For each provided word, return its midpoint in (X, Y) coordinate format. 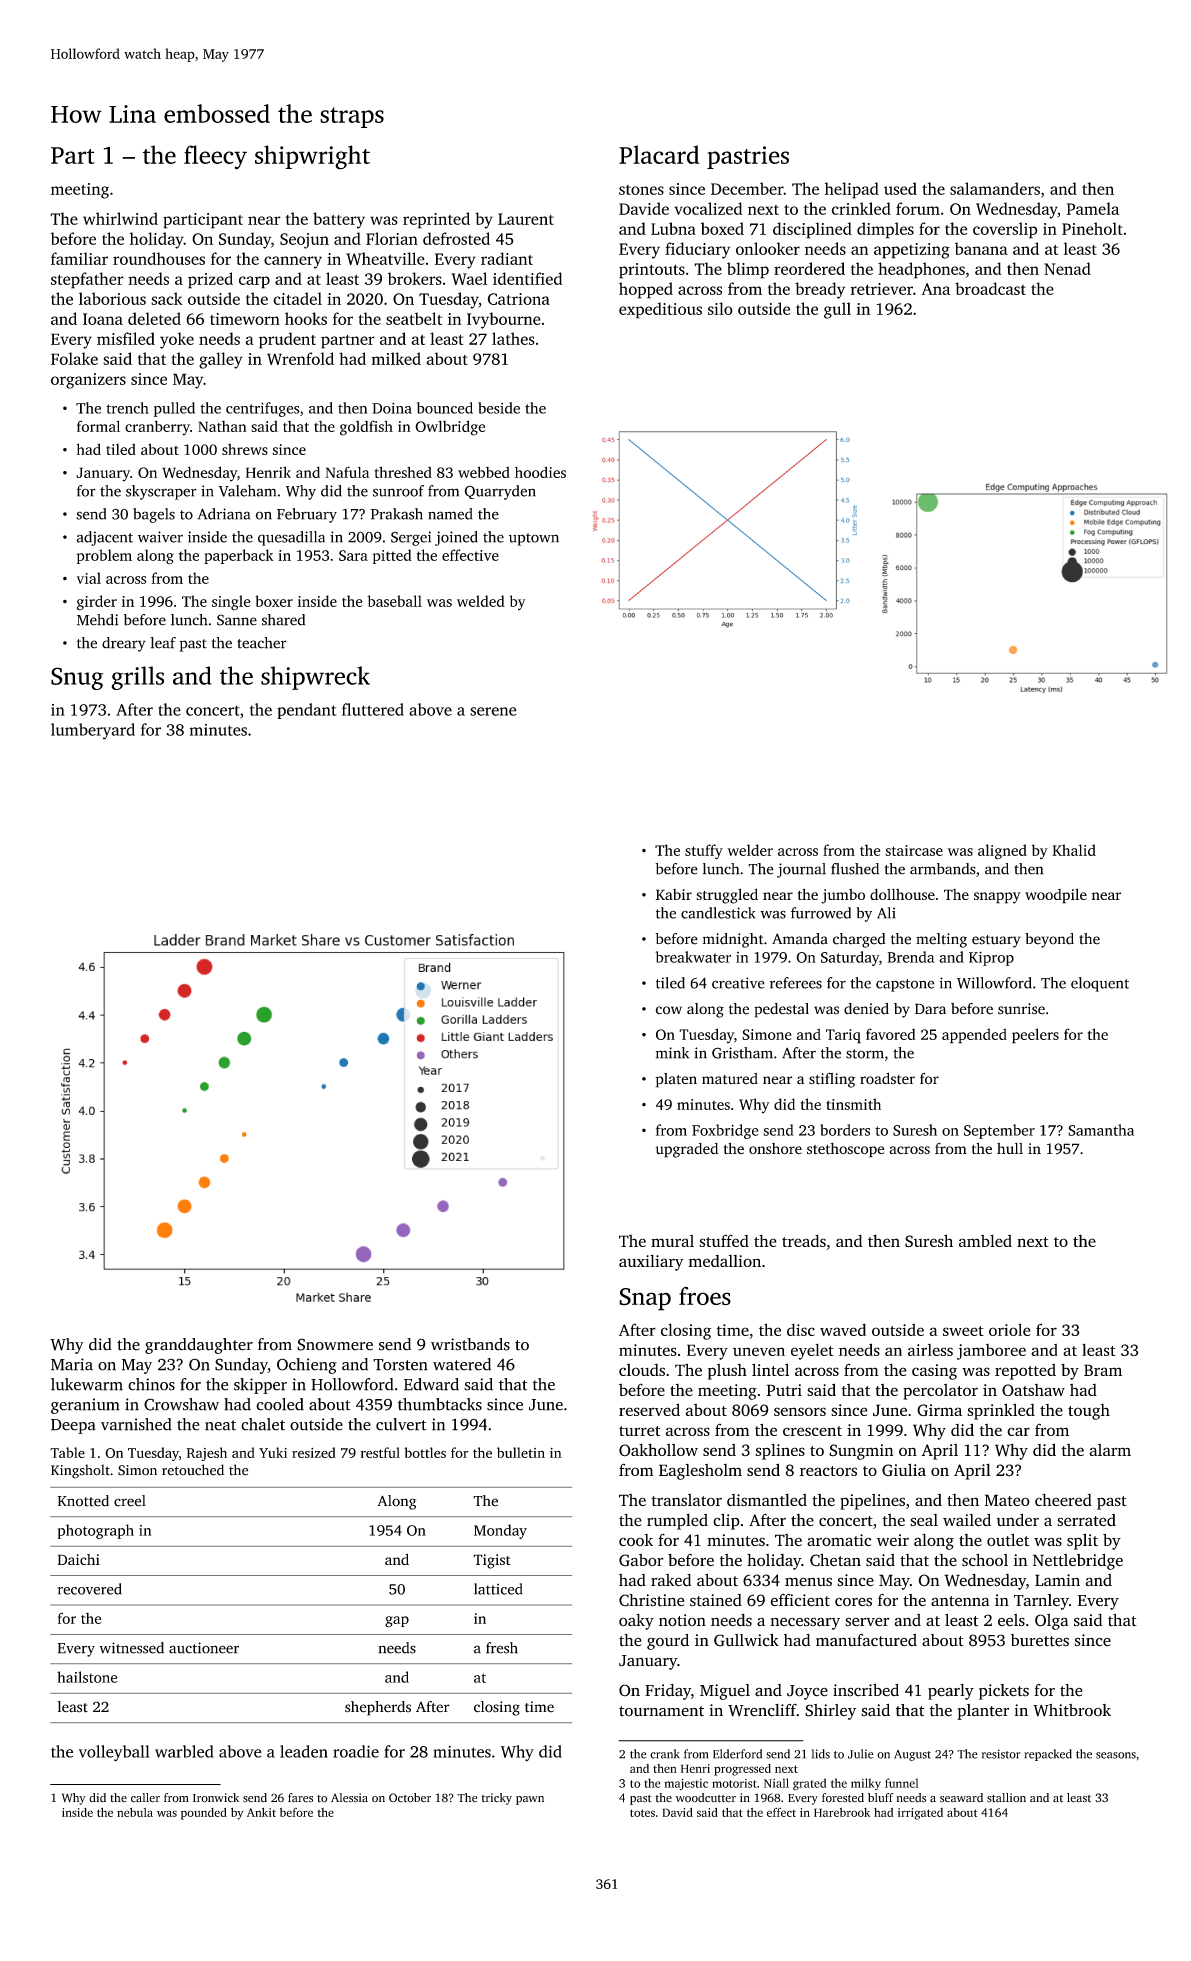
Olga (1051, 1622)
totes (642, 1813)
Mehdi (98, 620)
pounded (204, 1814)
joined (456, 538)
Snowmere (335, 1344)
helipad (852, 190)
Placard (659, 154)
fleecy (215, 157)
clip (726, 1521)
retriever (882, 289)
